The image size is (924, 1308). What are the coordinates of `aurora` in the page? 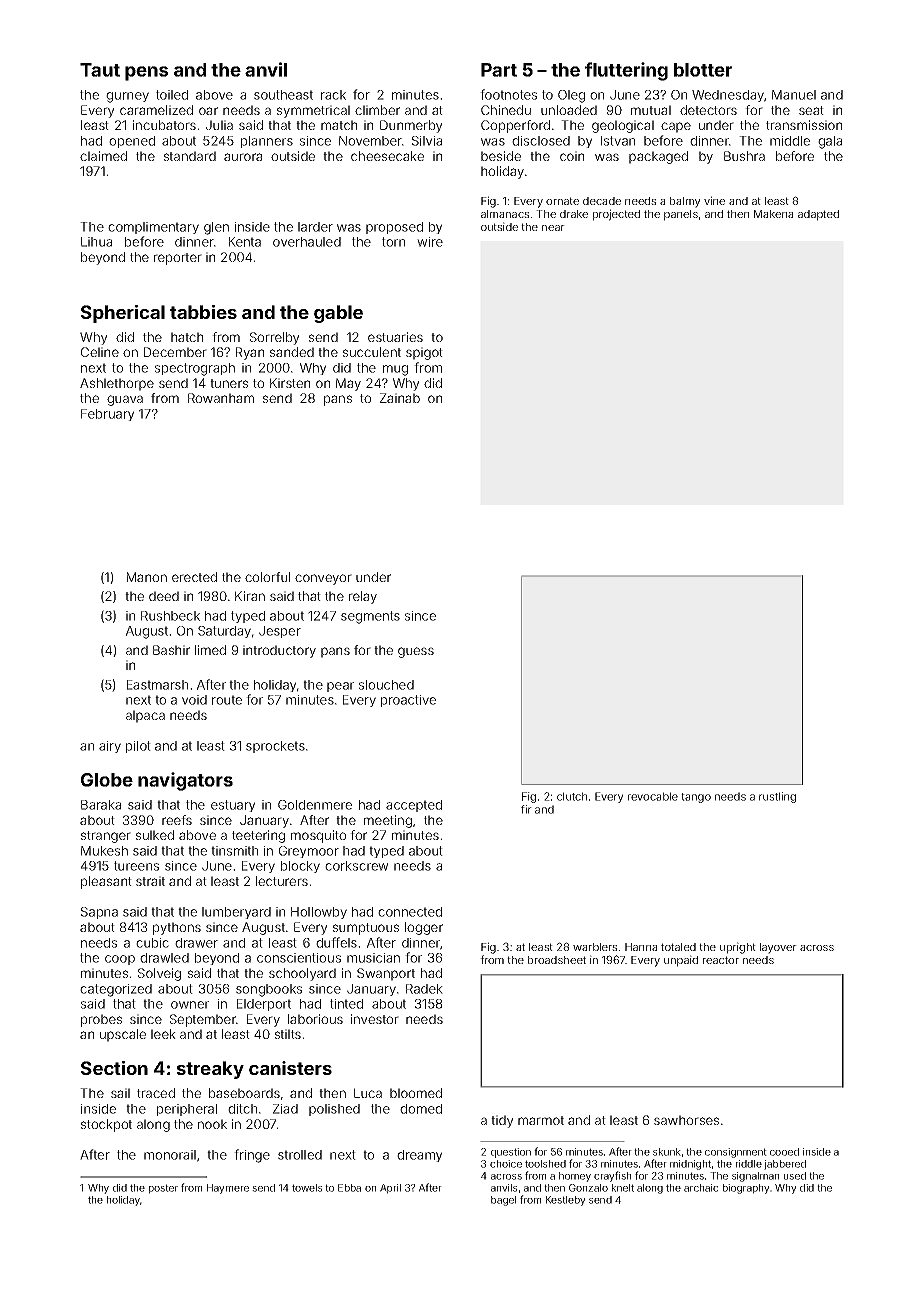 It's located at (243, 157).
